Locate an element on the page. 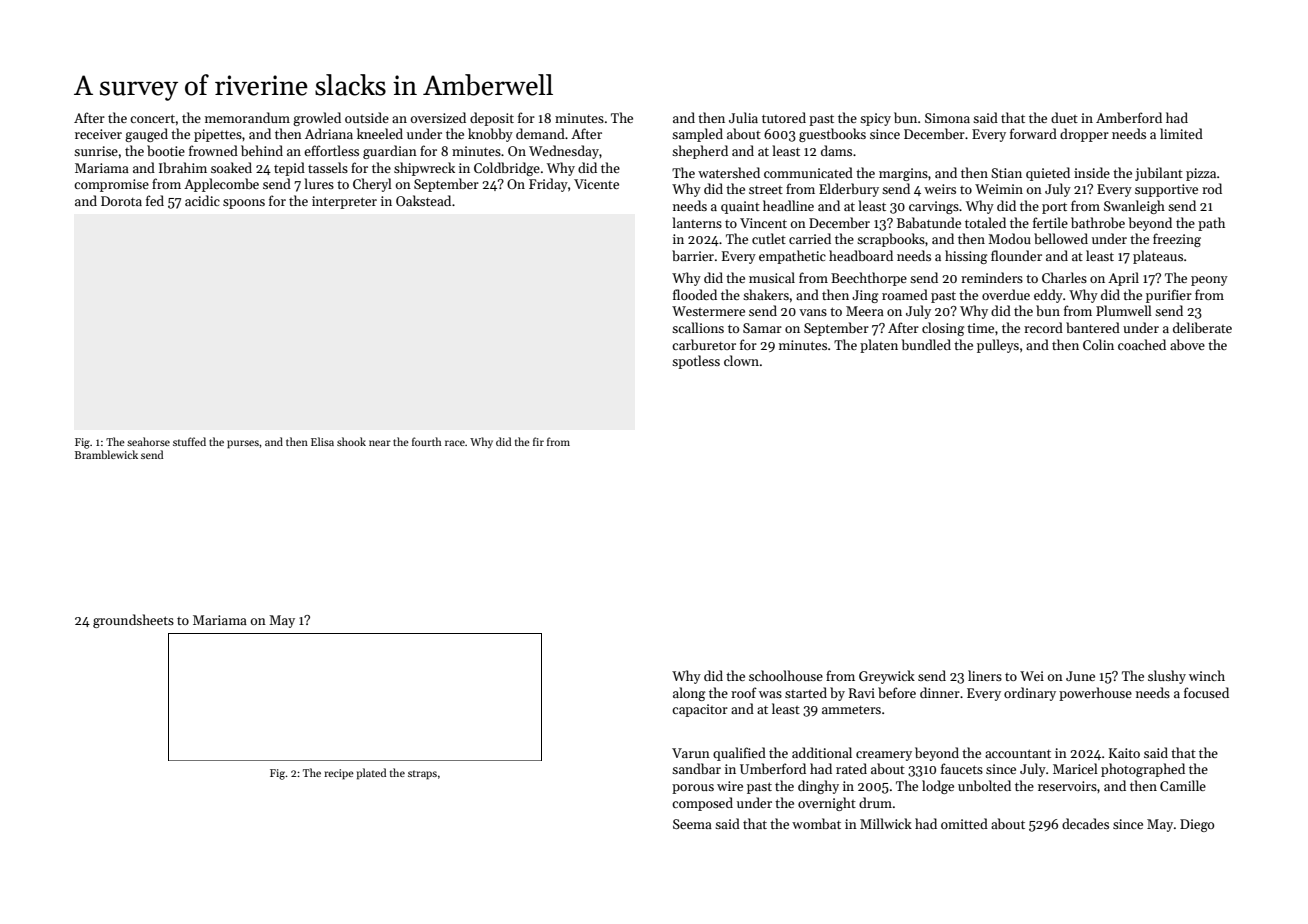  schoolhouse is located at coordinates (786, 675).
